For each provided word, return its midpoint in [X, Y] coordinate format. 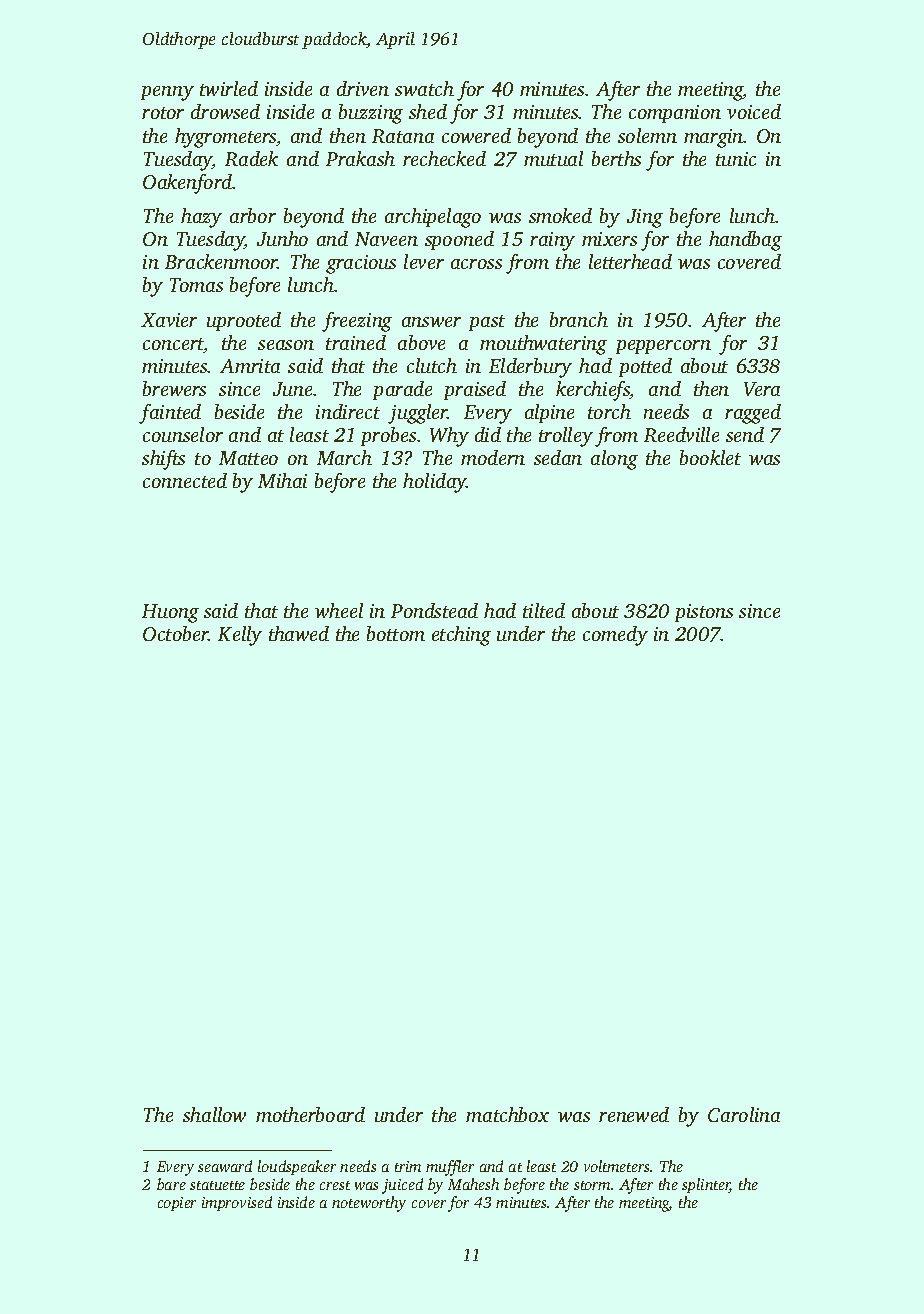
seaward [225, 1166]
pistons [704, 613]
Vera [762, 389]
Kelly [240, 636]
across [476, 264]
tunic [736, 159]
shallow [214, 1114]
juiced [402, 1186]
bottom [396, 633]
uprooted [244, 321]
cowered [476, 135]
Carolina [744, 1114]
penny [167, 93]
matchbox [507, 1114]
